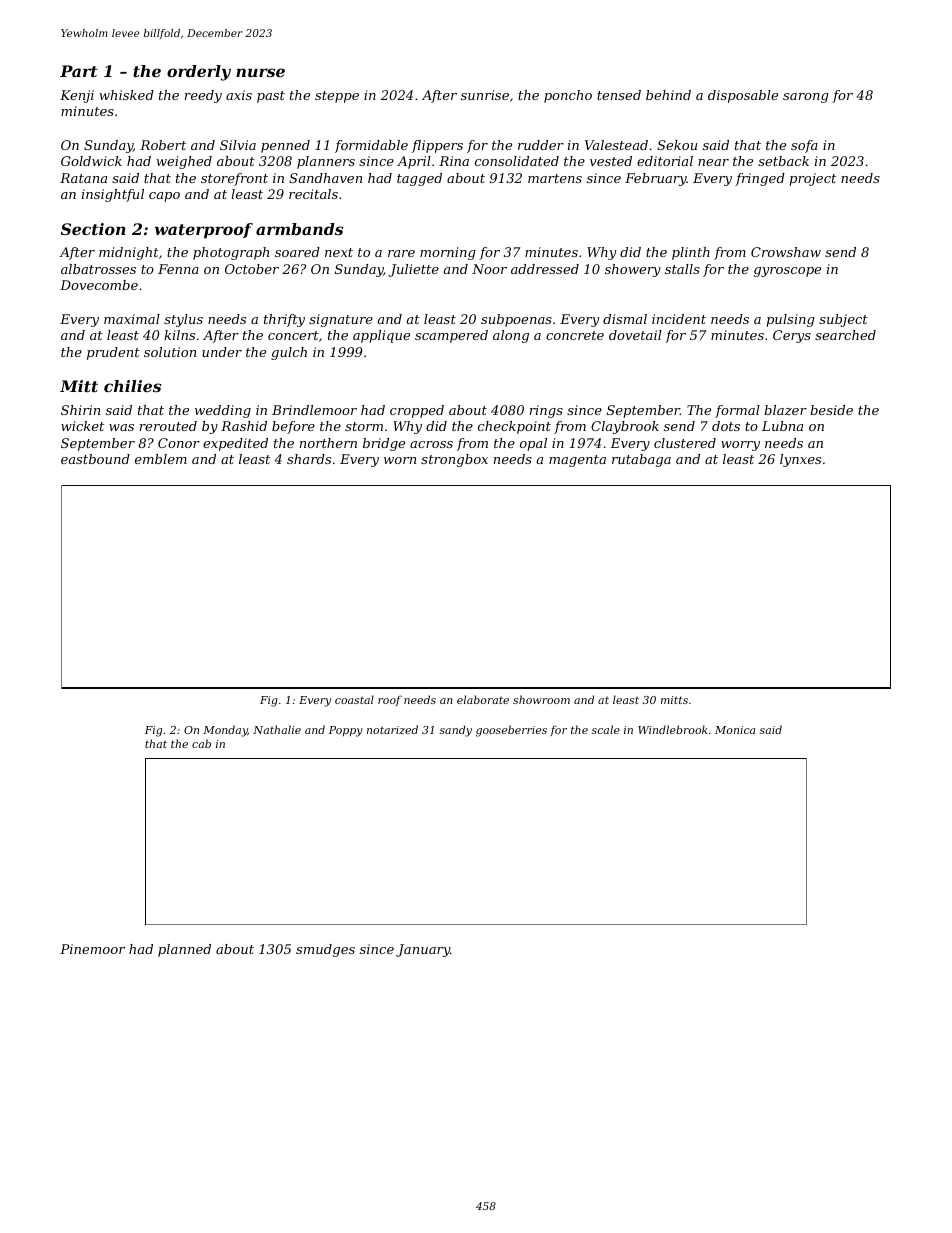 Image resolution: width=952 pixels, height=1233 pixels. Describe the element at coordinates (685, 443) in the page. I see `clustered` at that location.
